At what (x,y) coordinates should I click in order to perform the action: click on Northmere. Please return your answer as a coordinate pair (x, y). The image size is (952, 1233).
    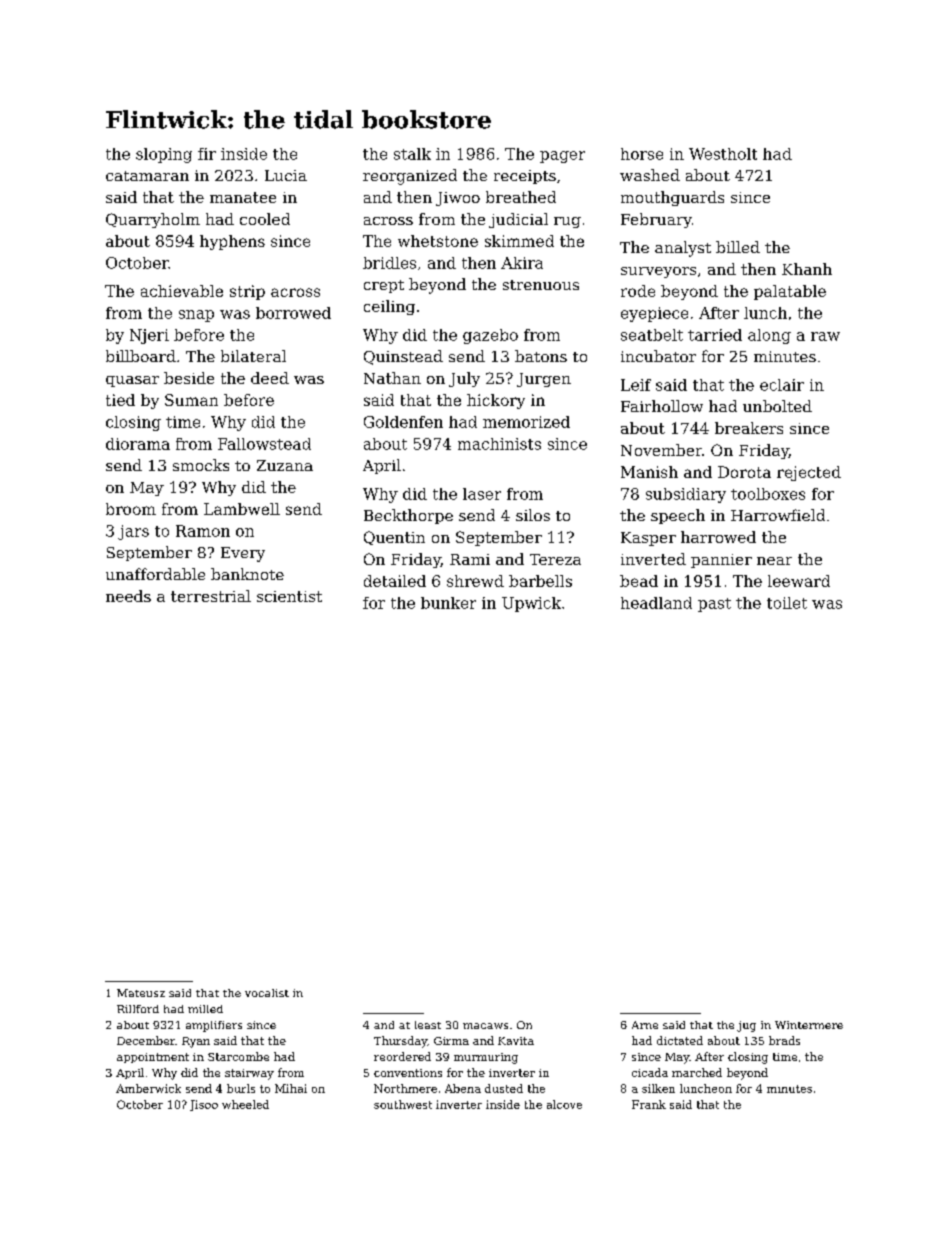
    Looking at the image, I should click on (405, 1088).
